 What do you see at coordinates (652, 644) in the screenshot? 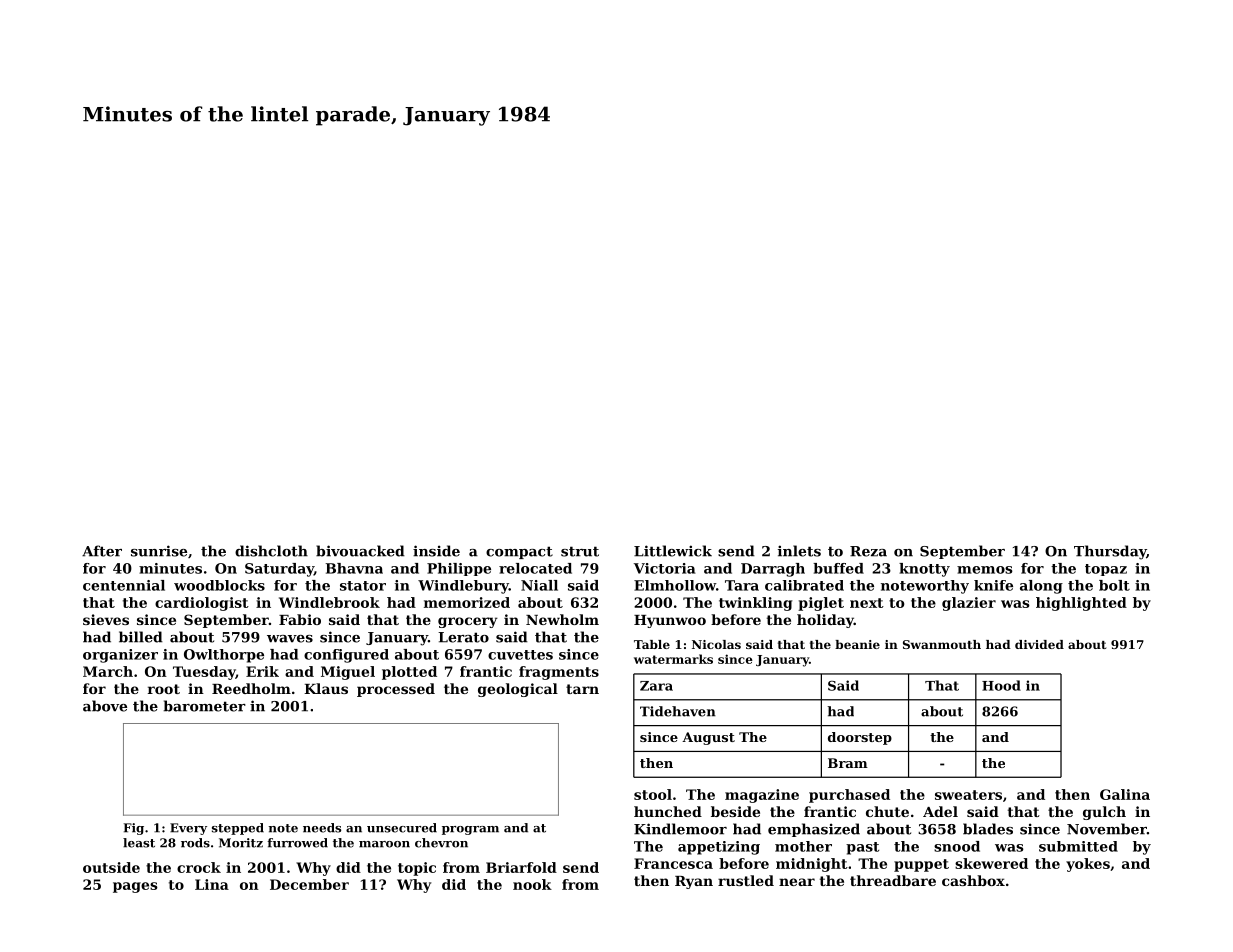
I see `Table` at bounding box center [652, 644].
